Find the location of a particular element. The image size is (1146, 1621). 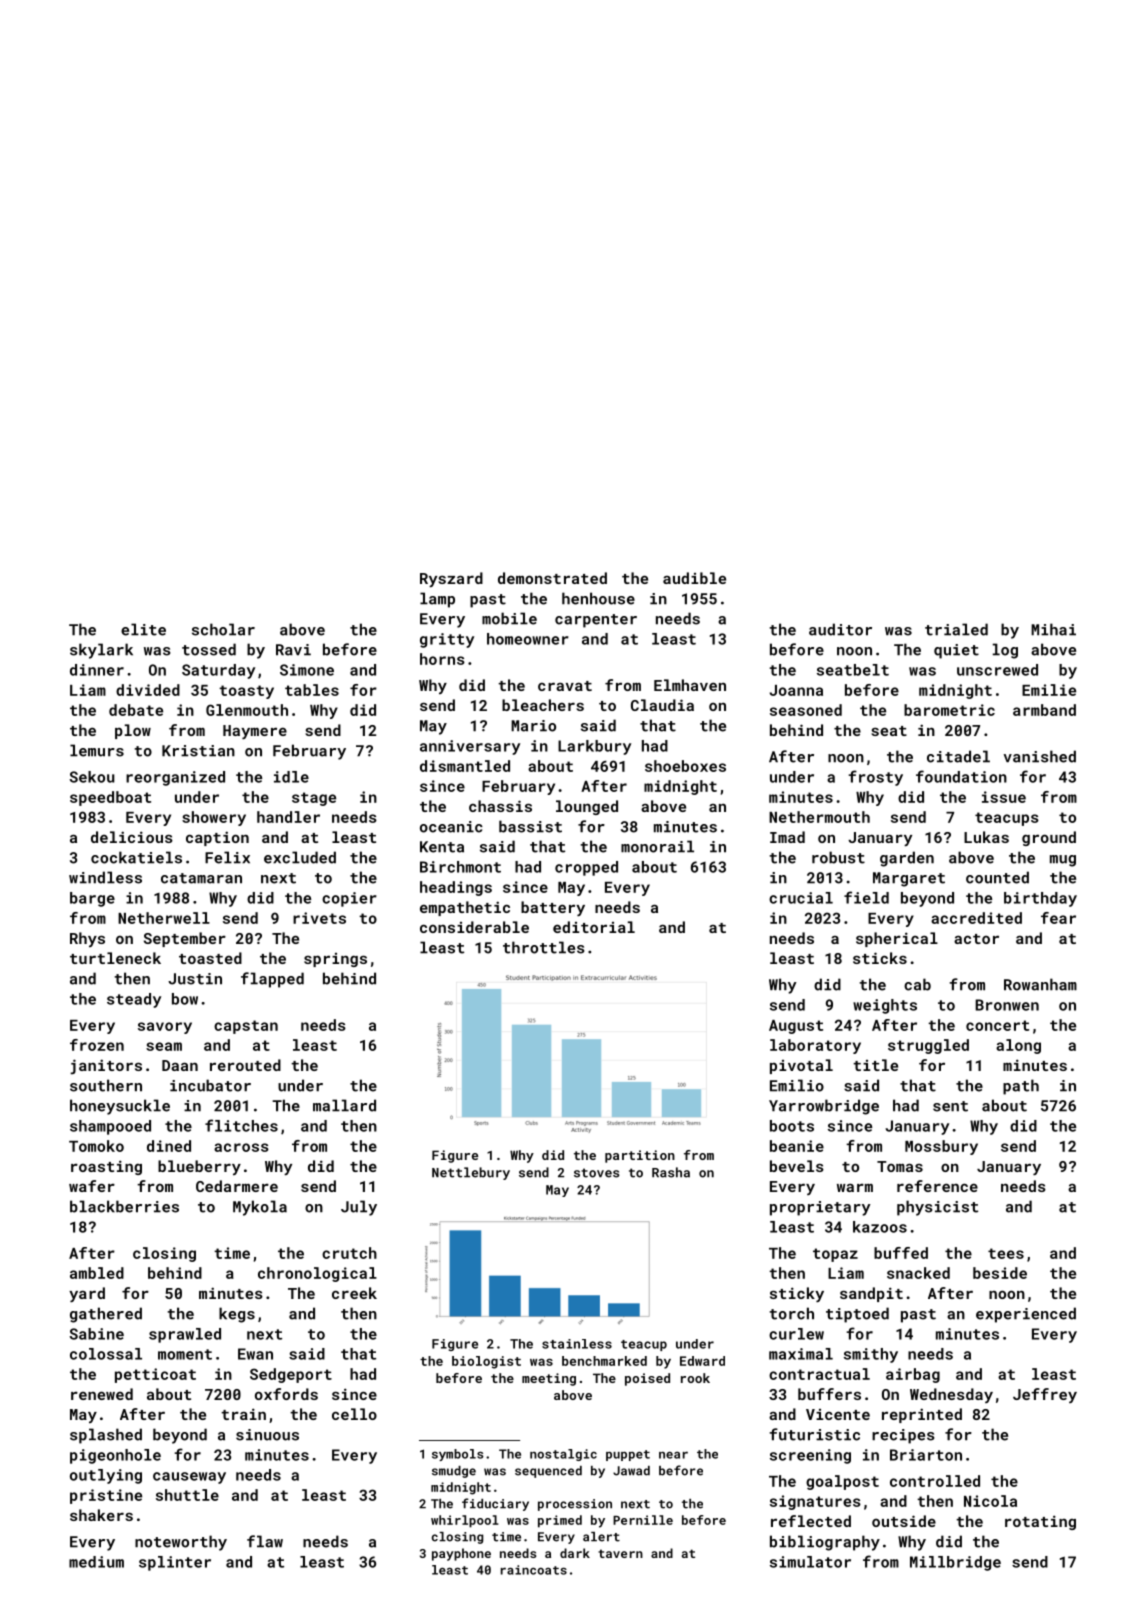

armband is located at coordinates (1044, 710).
